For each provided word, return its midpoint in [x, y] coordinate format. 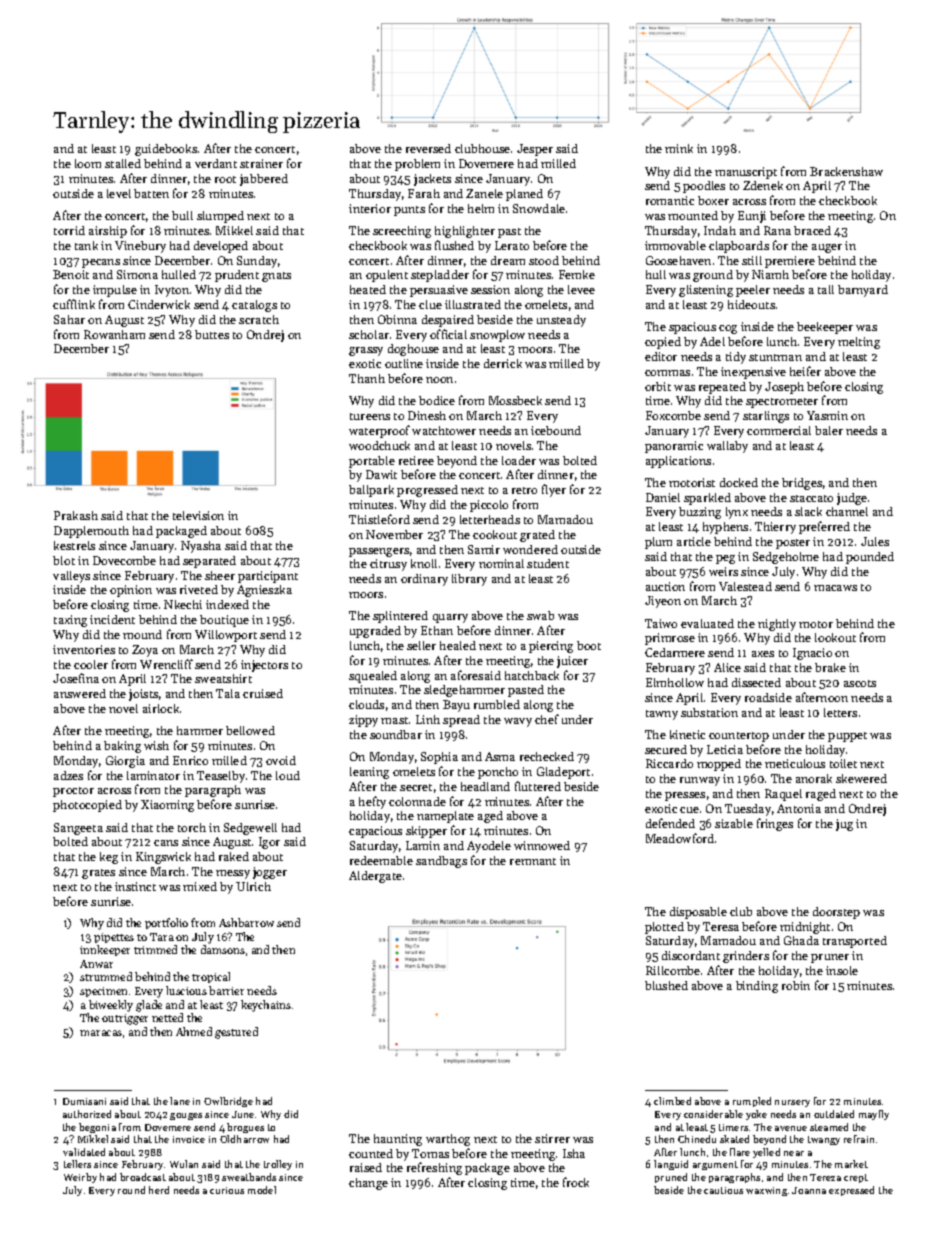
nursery [792, 1103]
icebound [556, 430]
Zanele [484, 193]
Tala [228, 693]
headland [485, 786]
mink [679, 148]
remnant [533, 861]
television [198, 515]
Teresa [721, 926]
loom [88, 163]
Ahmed [194, 1031]
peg [725, 559]
